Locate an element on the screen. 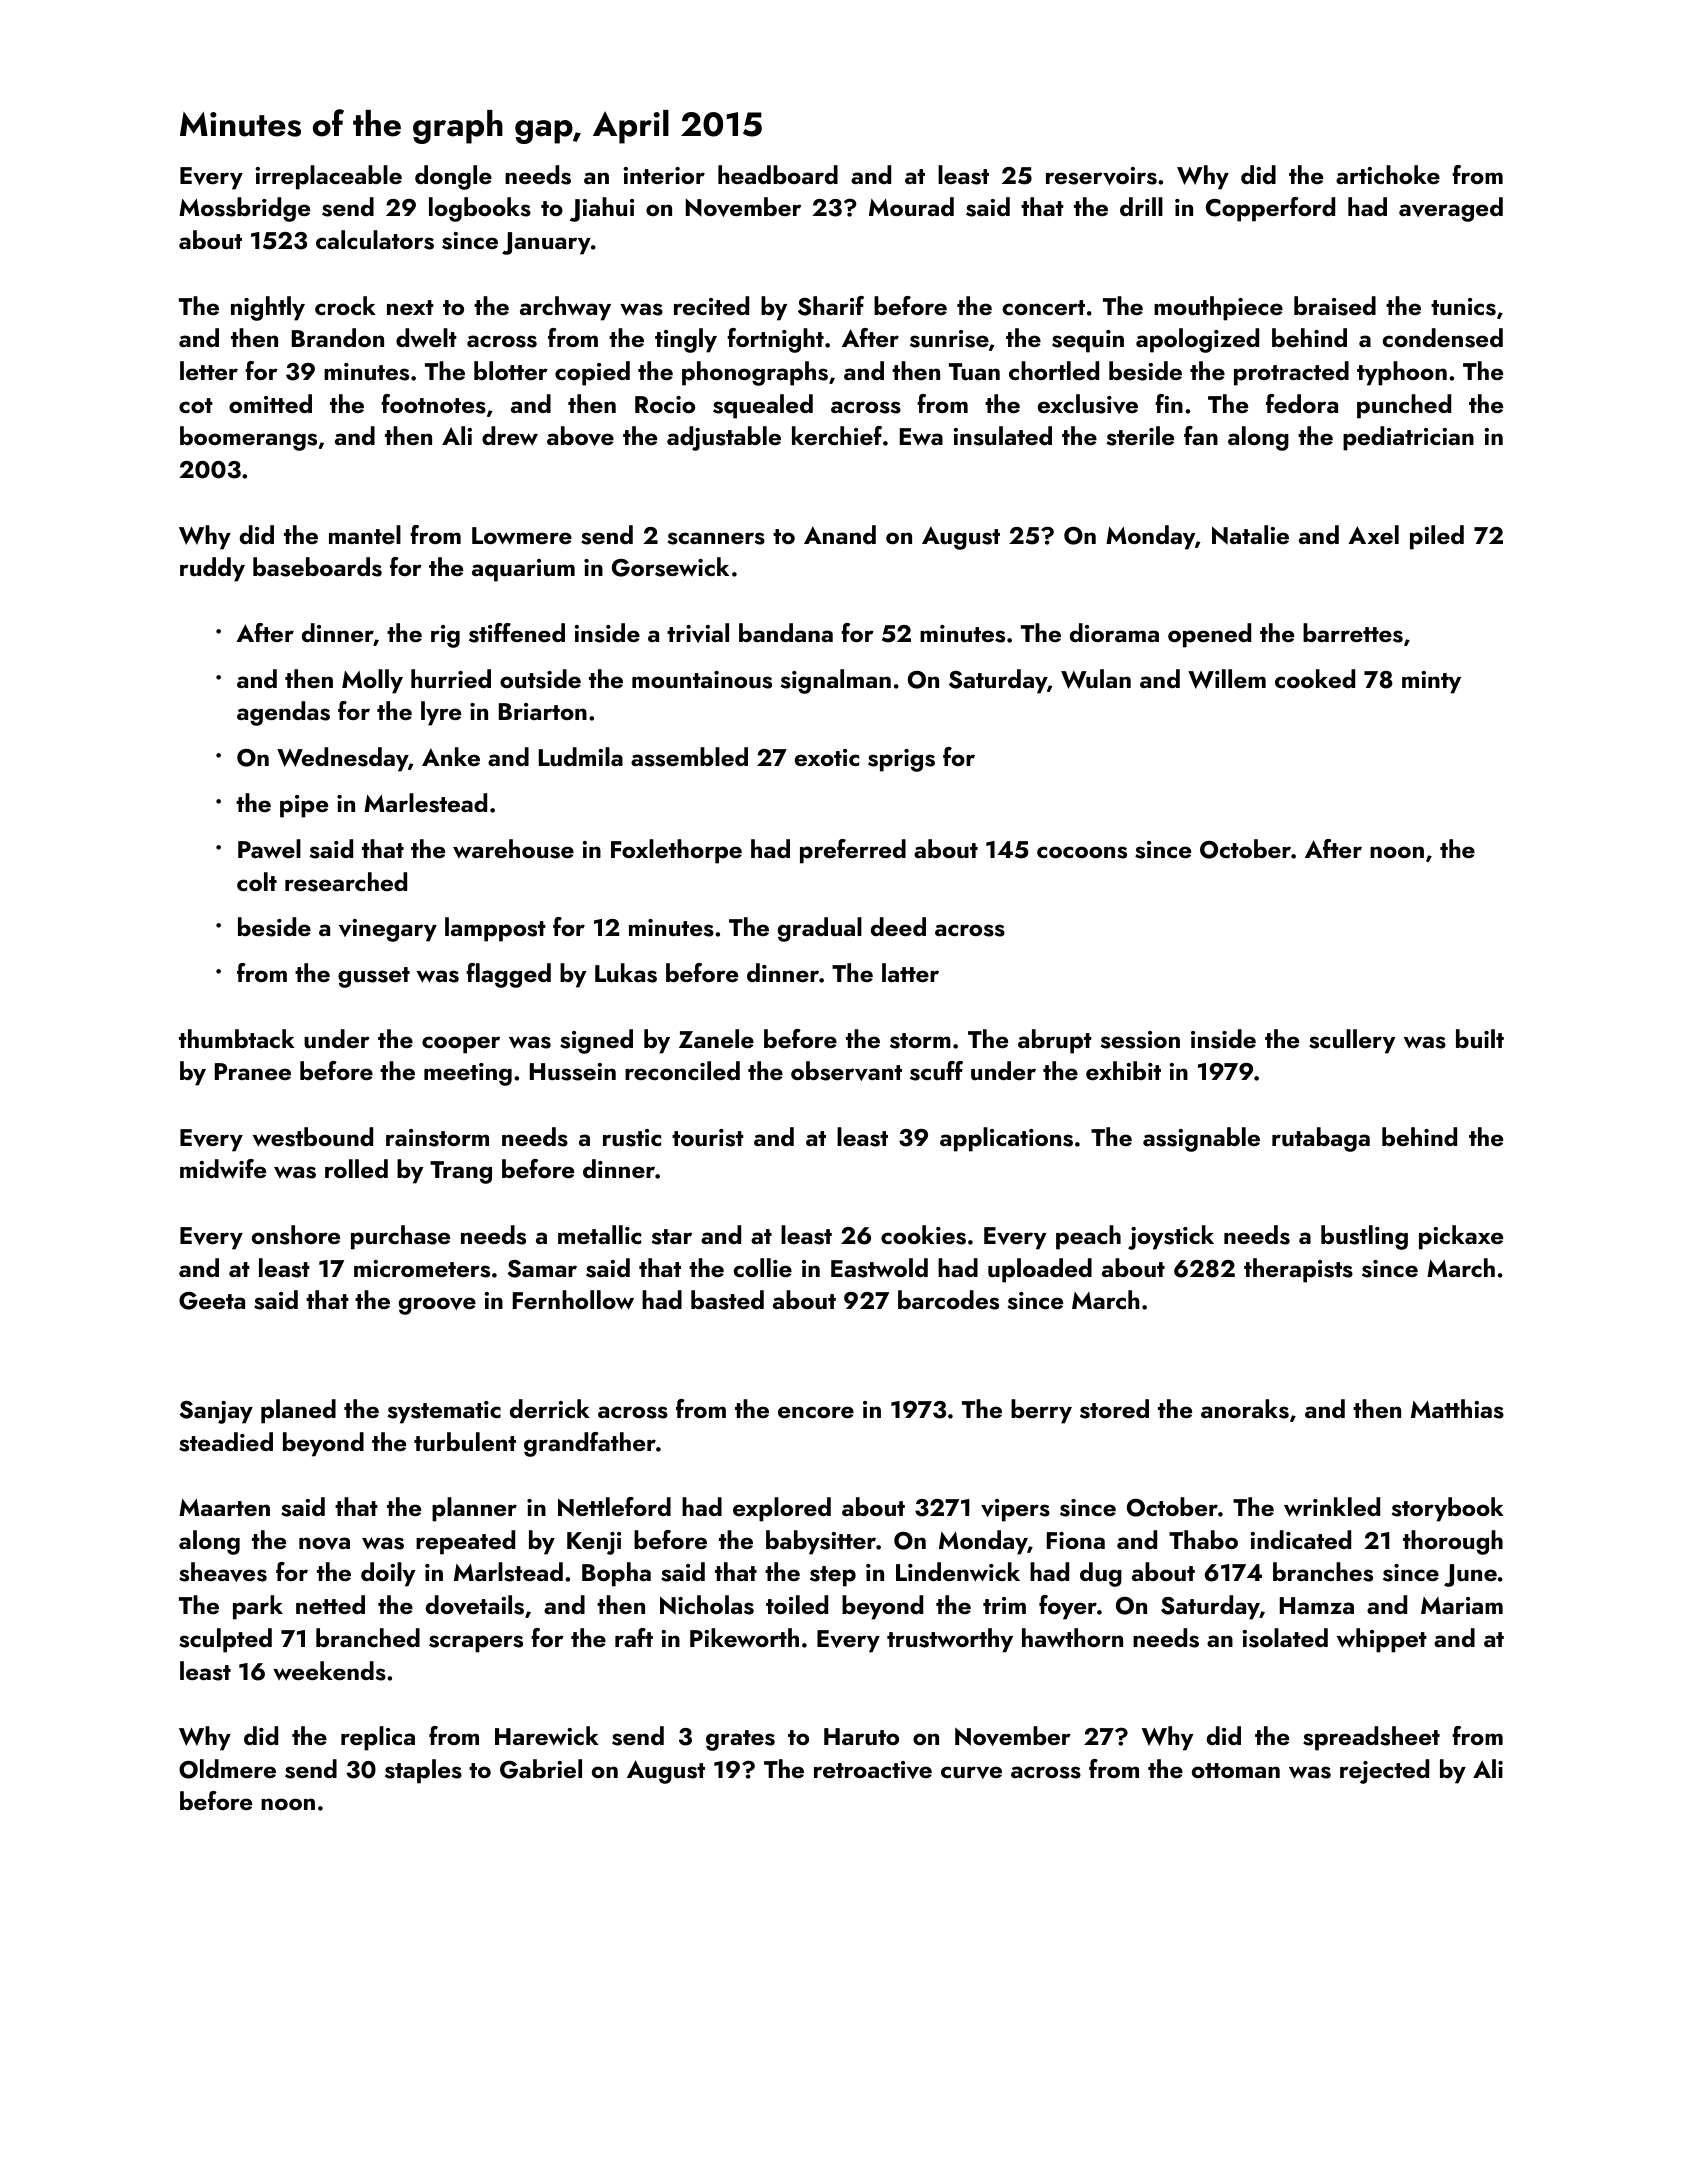 Image resolution: width=1683 pixels, height=2178 pixels. Sanjay is located at coordinates (216, 1412).
